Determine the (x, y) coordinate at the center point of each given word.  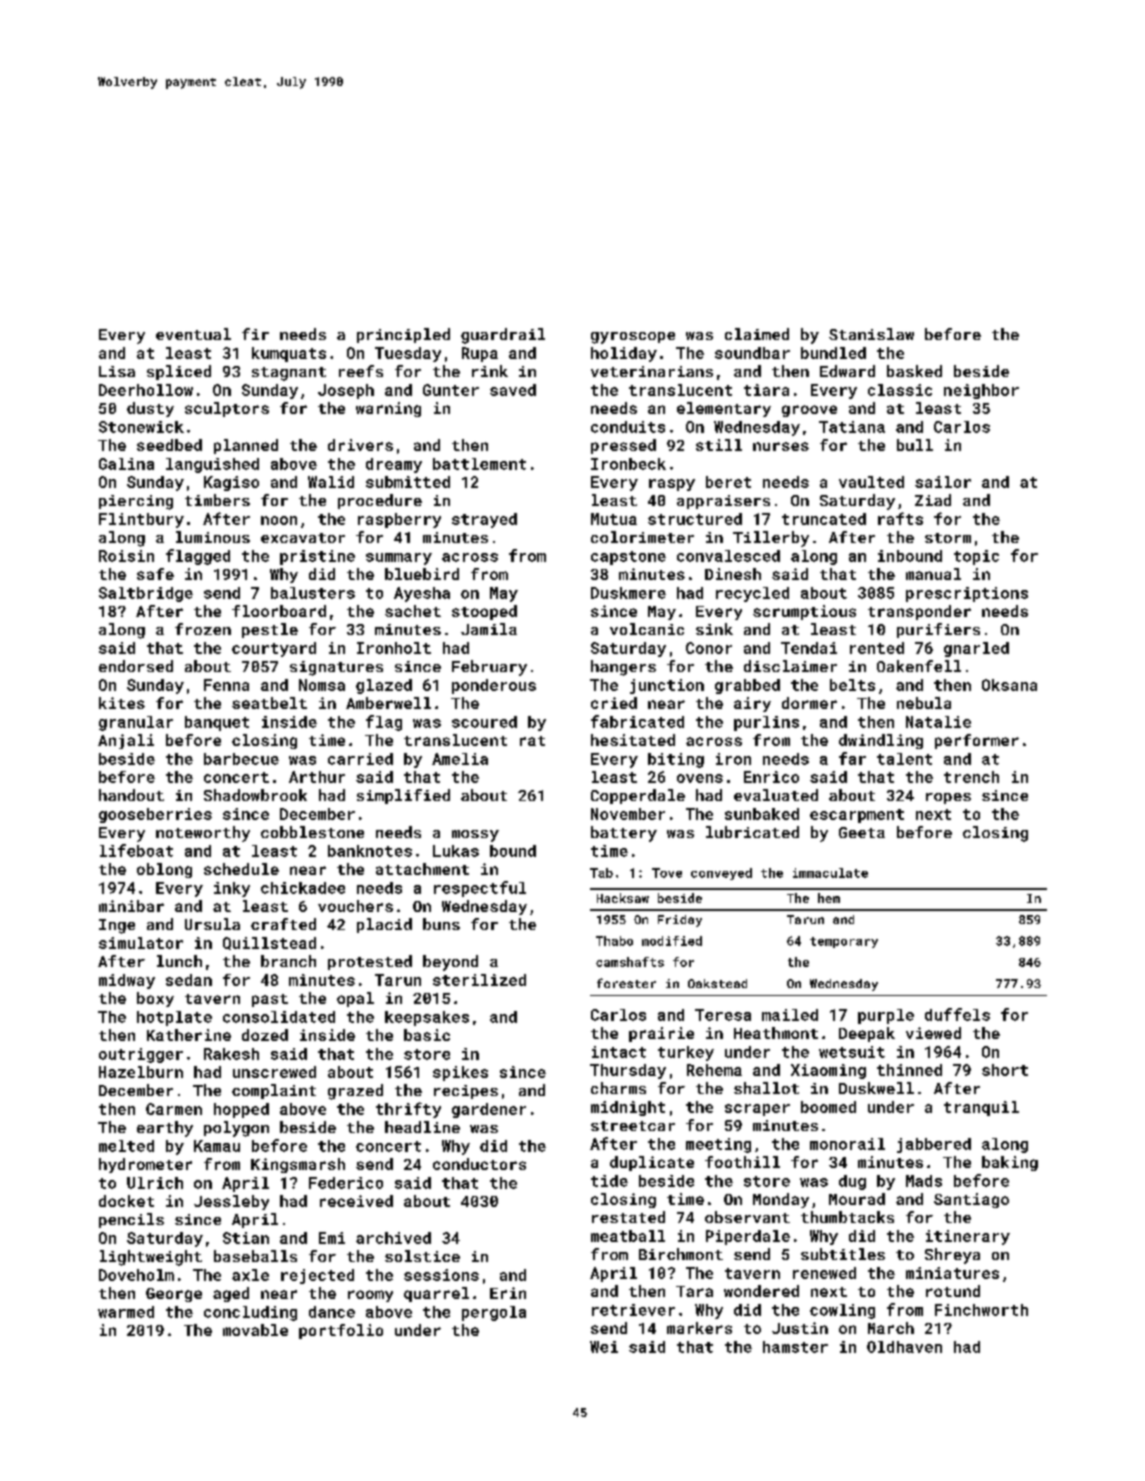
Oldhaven (904, 1347)
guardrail (503, 336)
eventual (193, 334)
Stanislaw (871, 334)
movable (255, 1330)
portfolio (341, 1331)
